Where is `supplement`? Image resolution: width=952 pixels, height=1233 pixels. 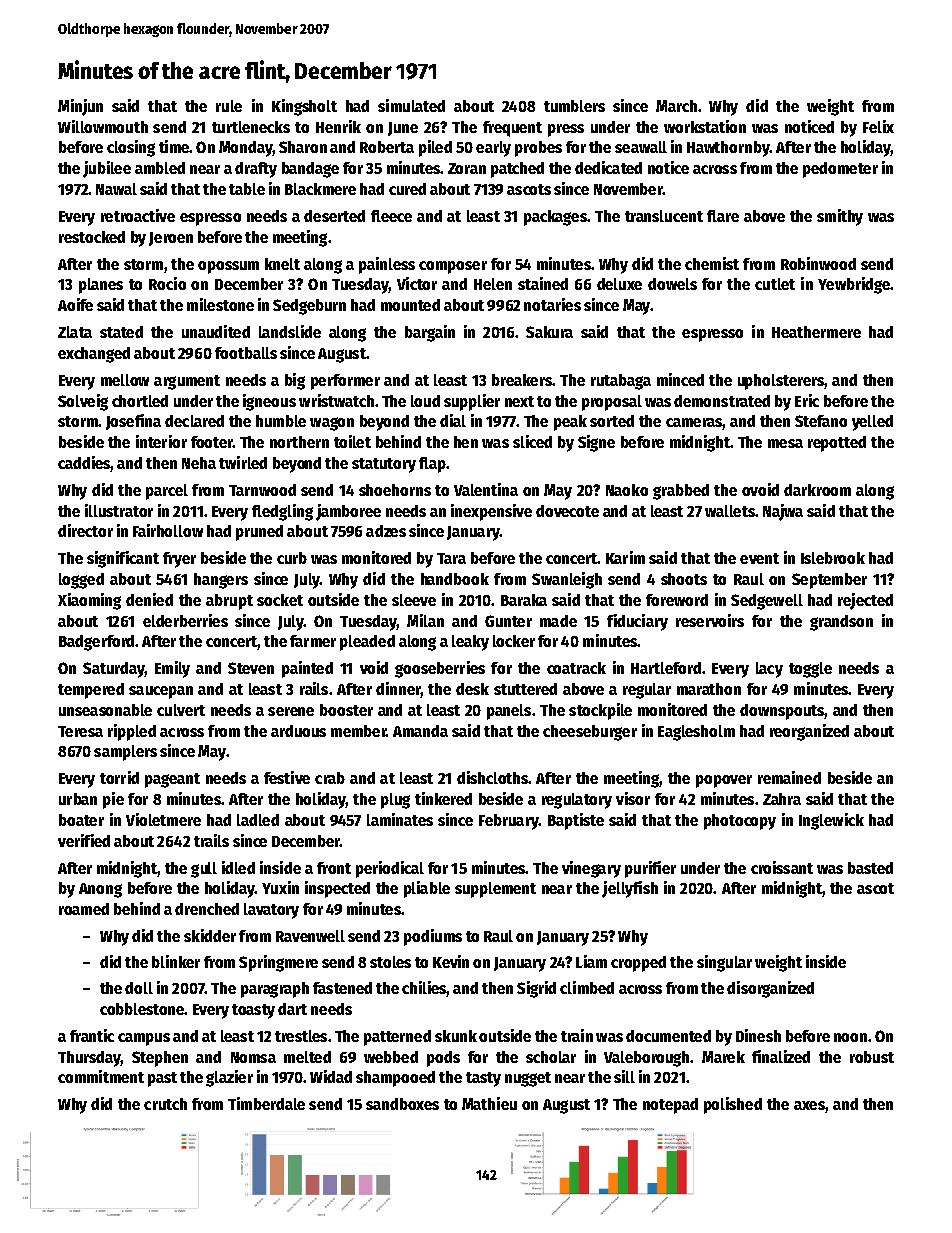
supplement is located at coordinates (495, 890).
